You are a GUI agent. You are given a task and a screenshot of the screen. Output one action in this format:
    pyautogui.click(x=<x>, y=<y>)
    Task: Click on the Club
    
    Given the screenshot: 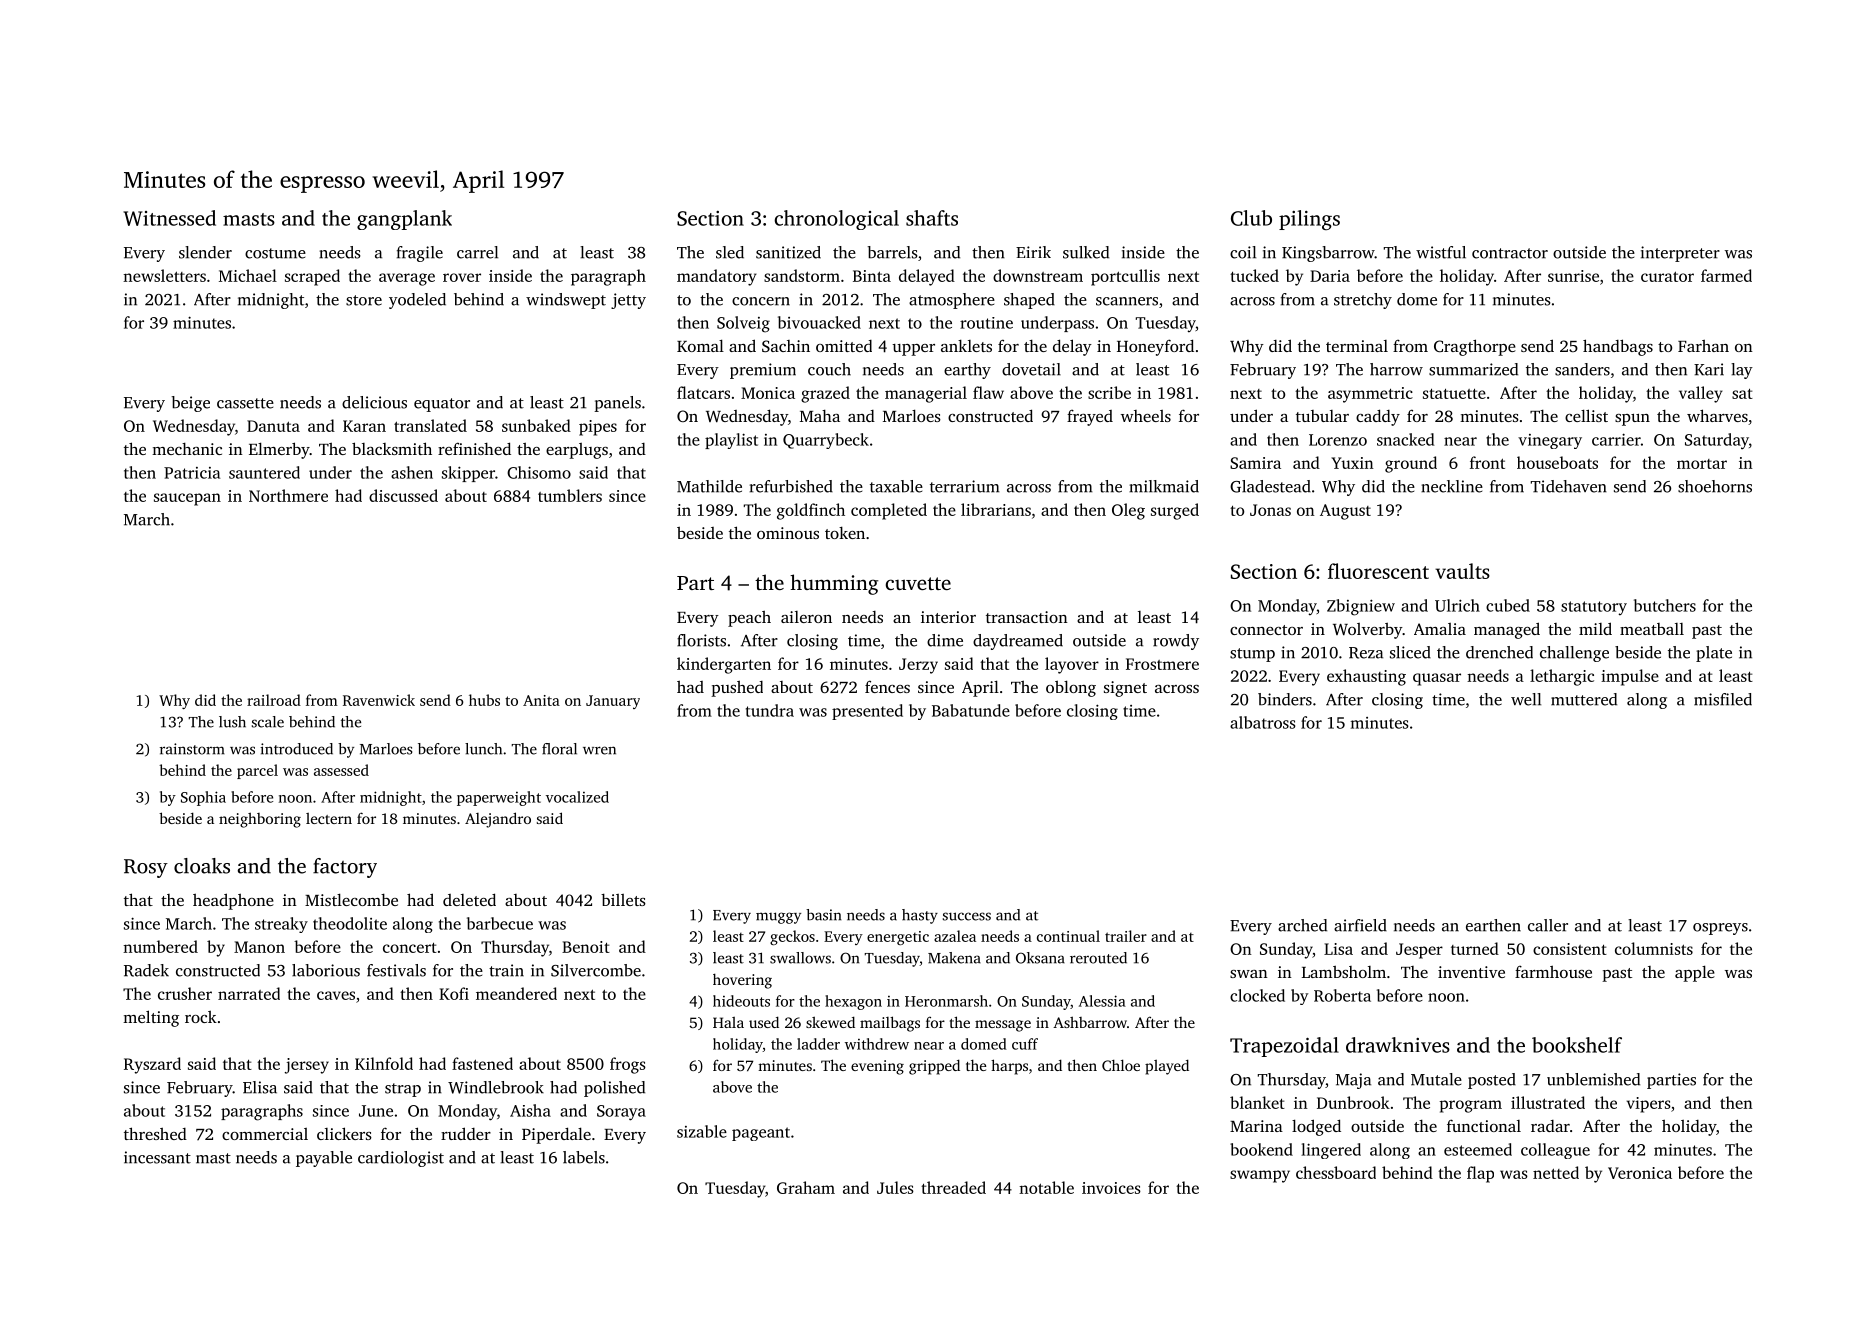 What is the action you would take?
    pyautogui.click(x=1251, y=218)
